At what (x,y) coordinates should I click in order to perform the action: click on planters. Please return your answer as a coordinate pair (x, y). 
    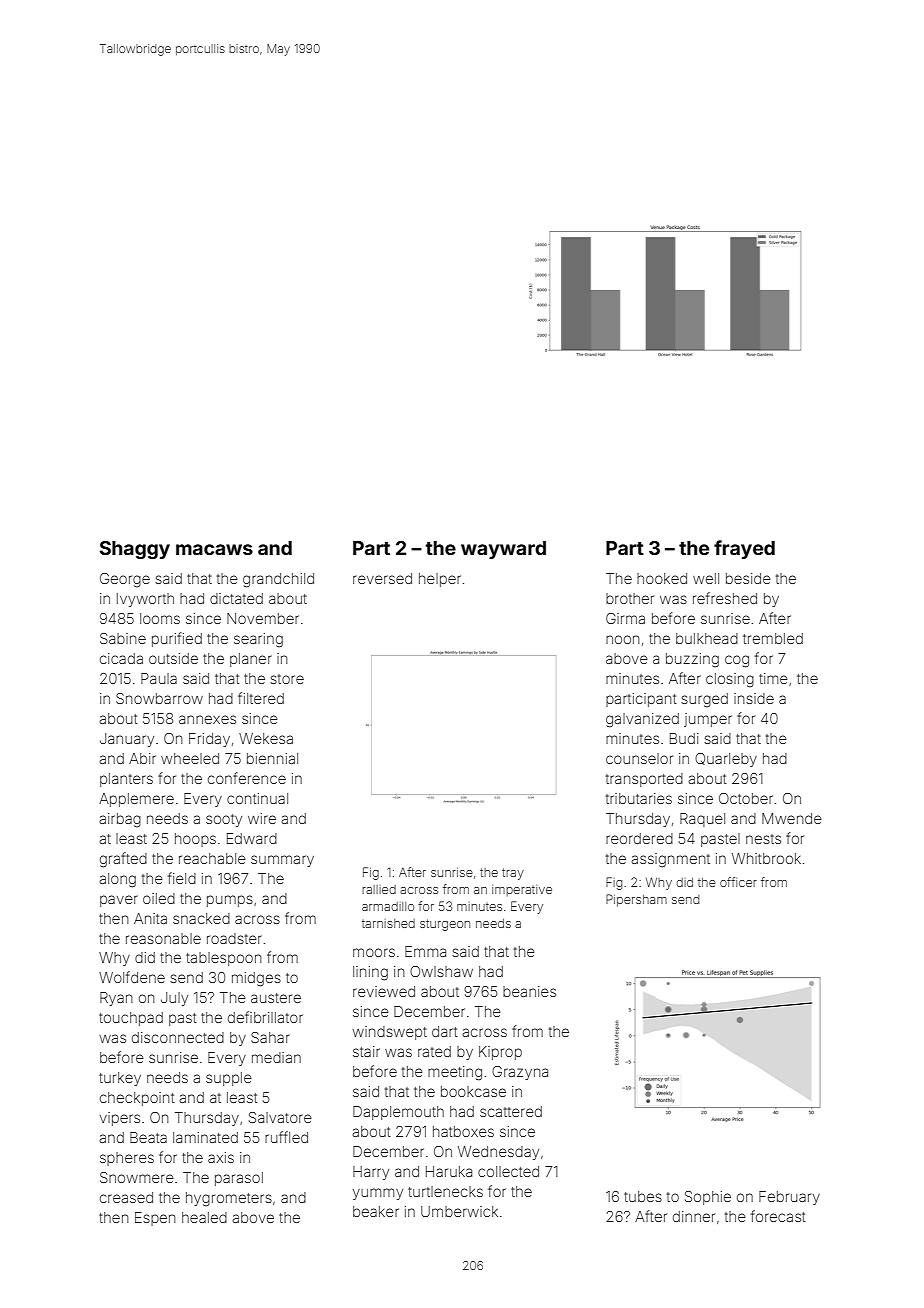
    Looking at the image, I should click on (126, 780).
